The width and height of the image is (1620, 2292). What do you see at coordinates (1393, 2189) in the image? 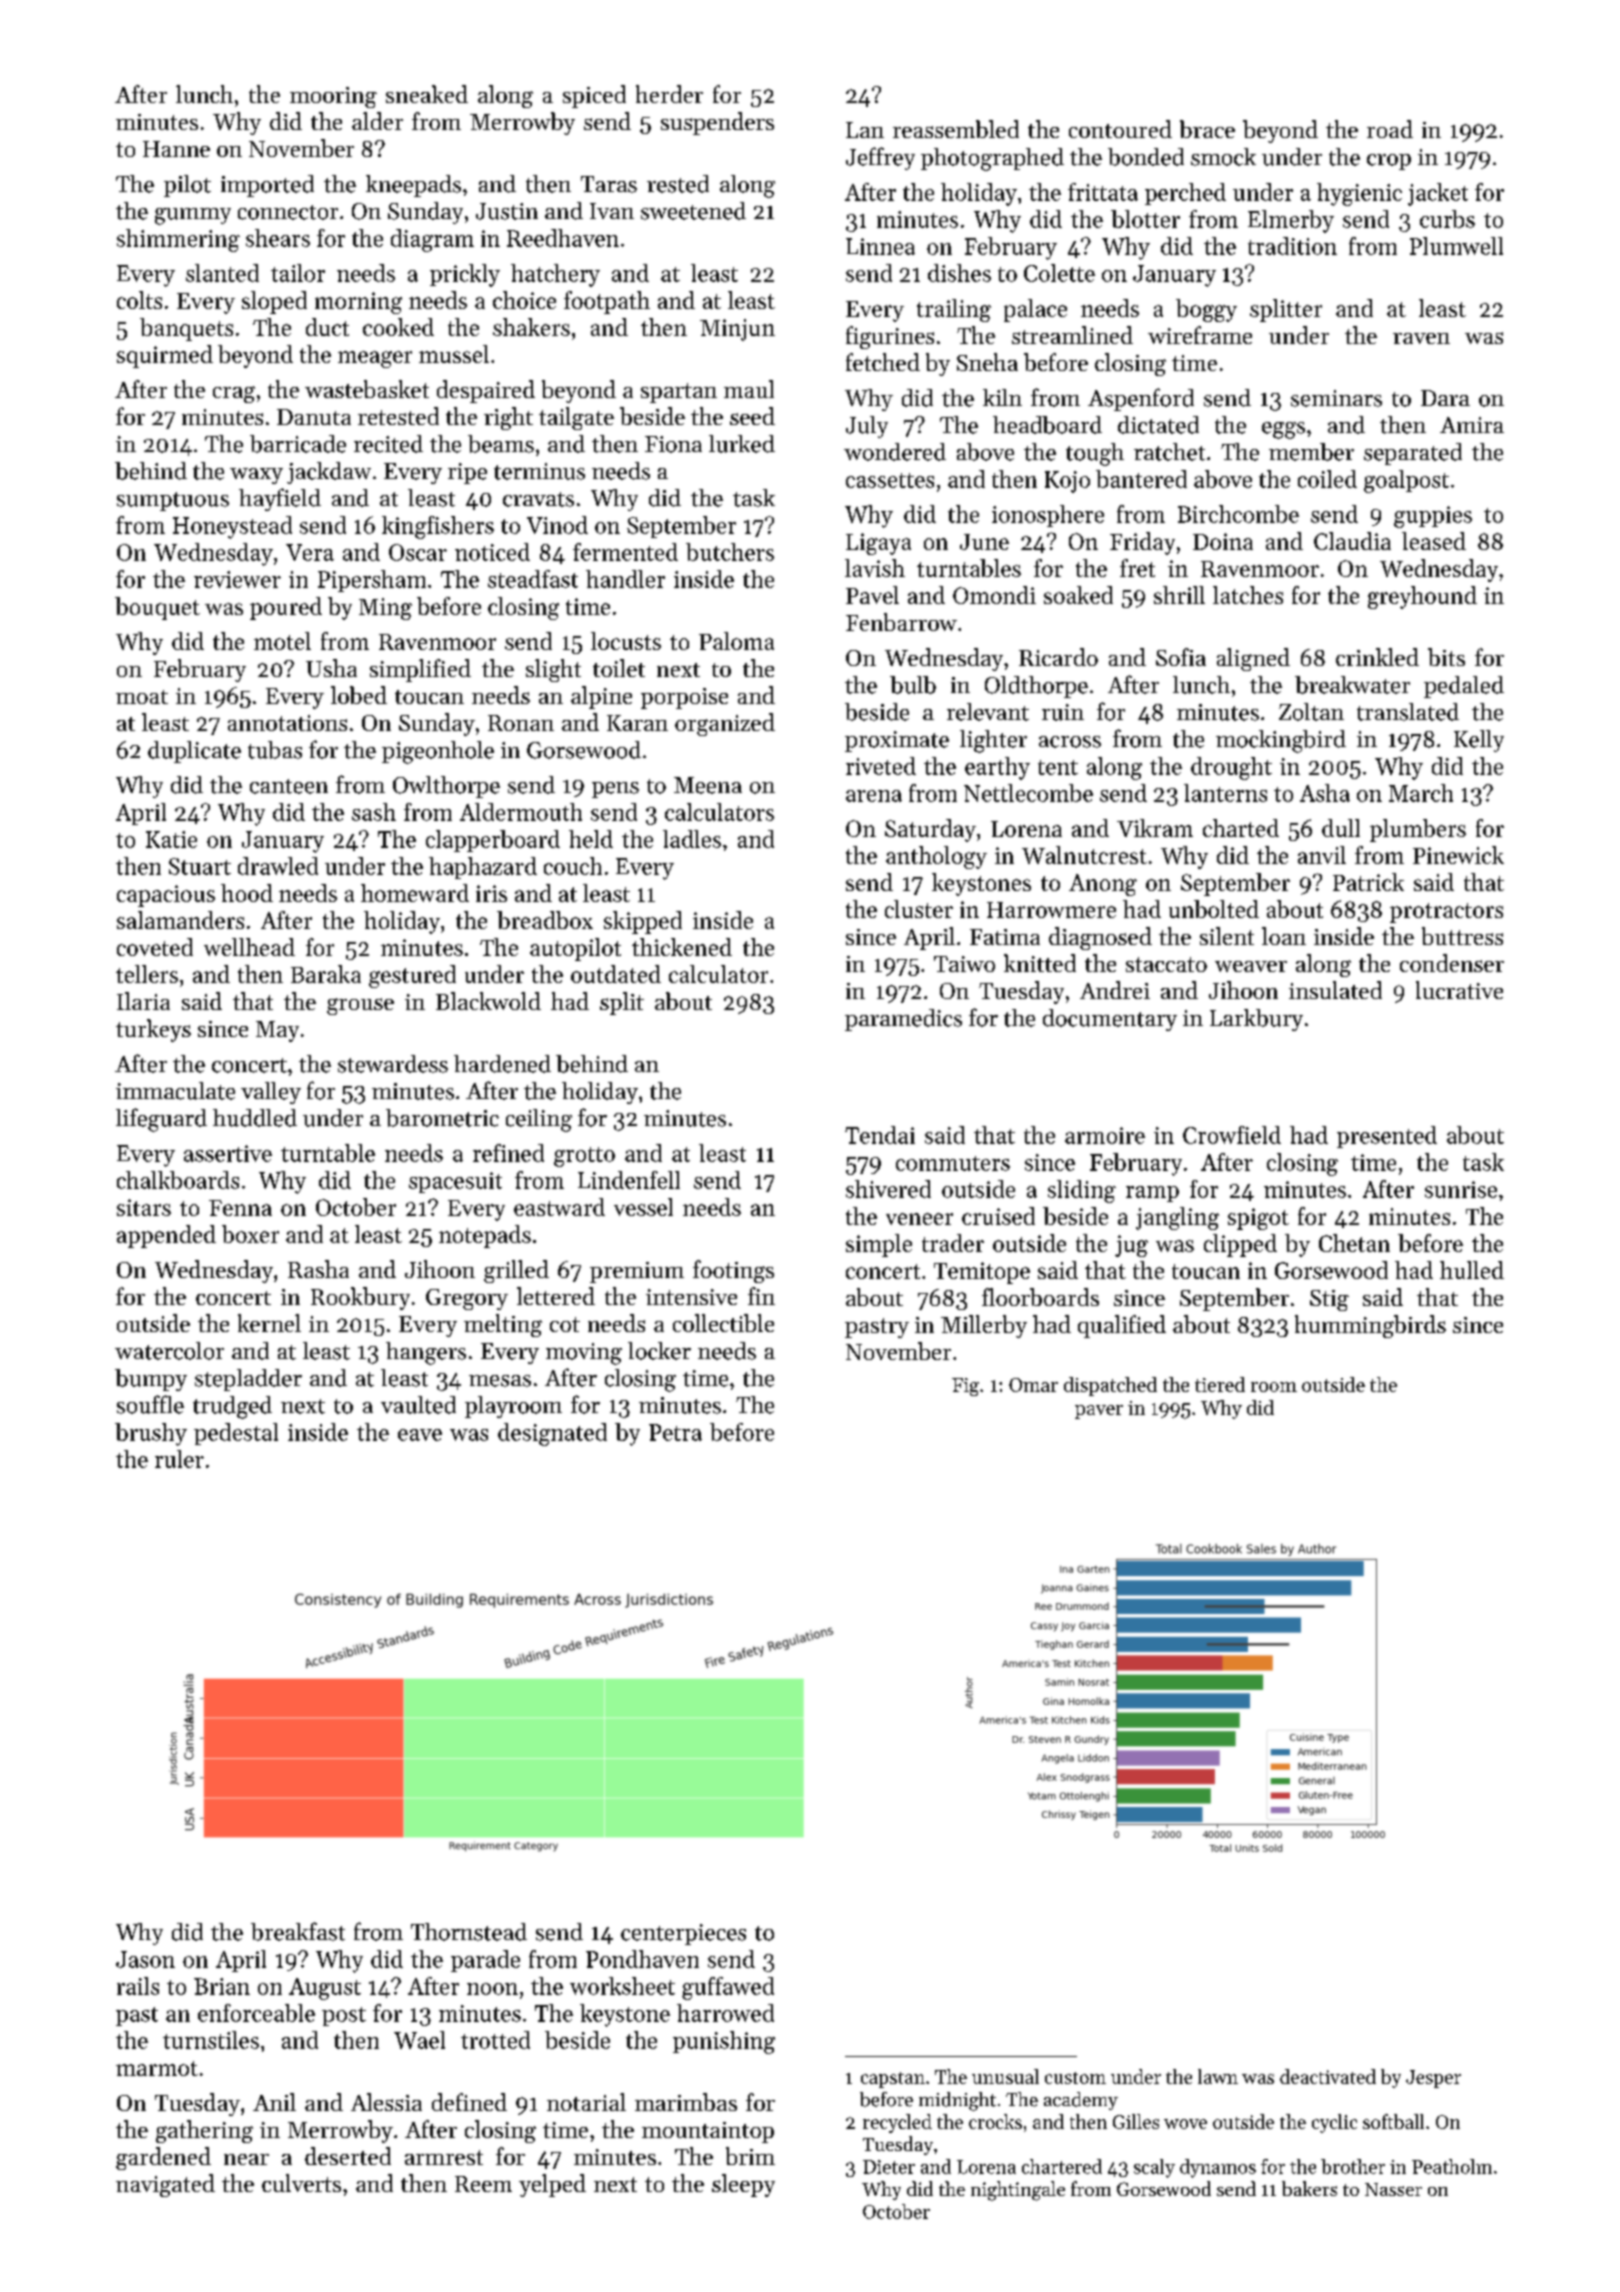
I see `Nasser` at bounding box center [1393, 2189].
